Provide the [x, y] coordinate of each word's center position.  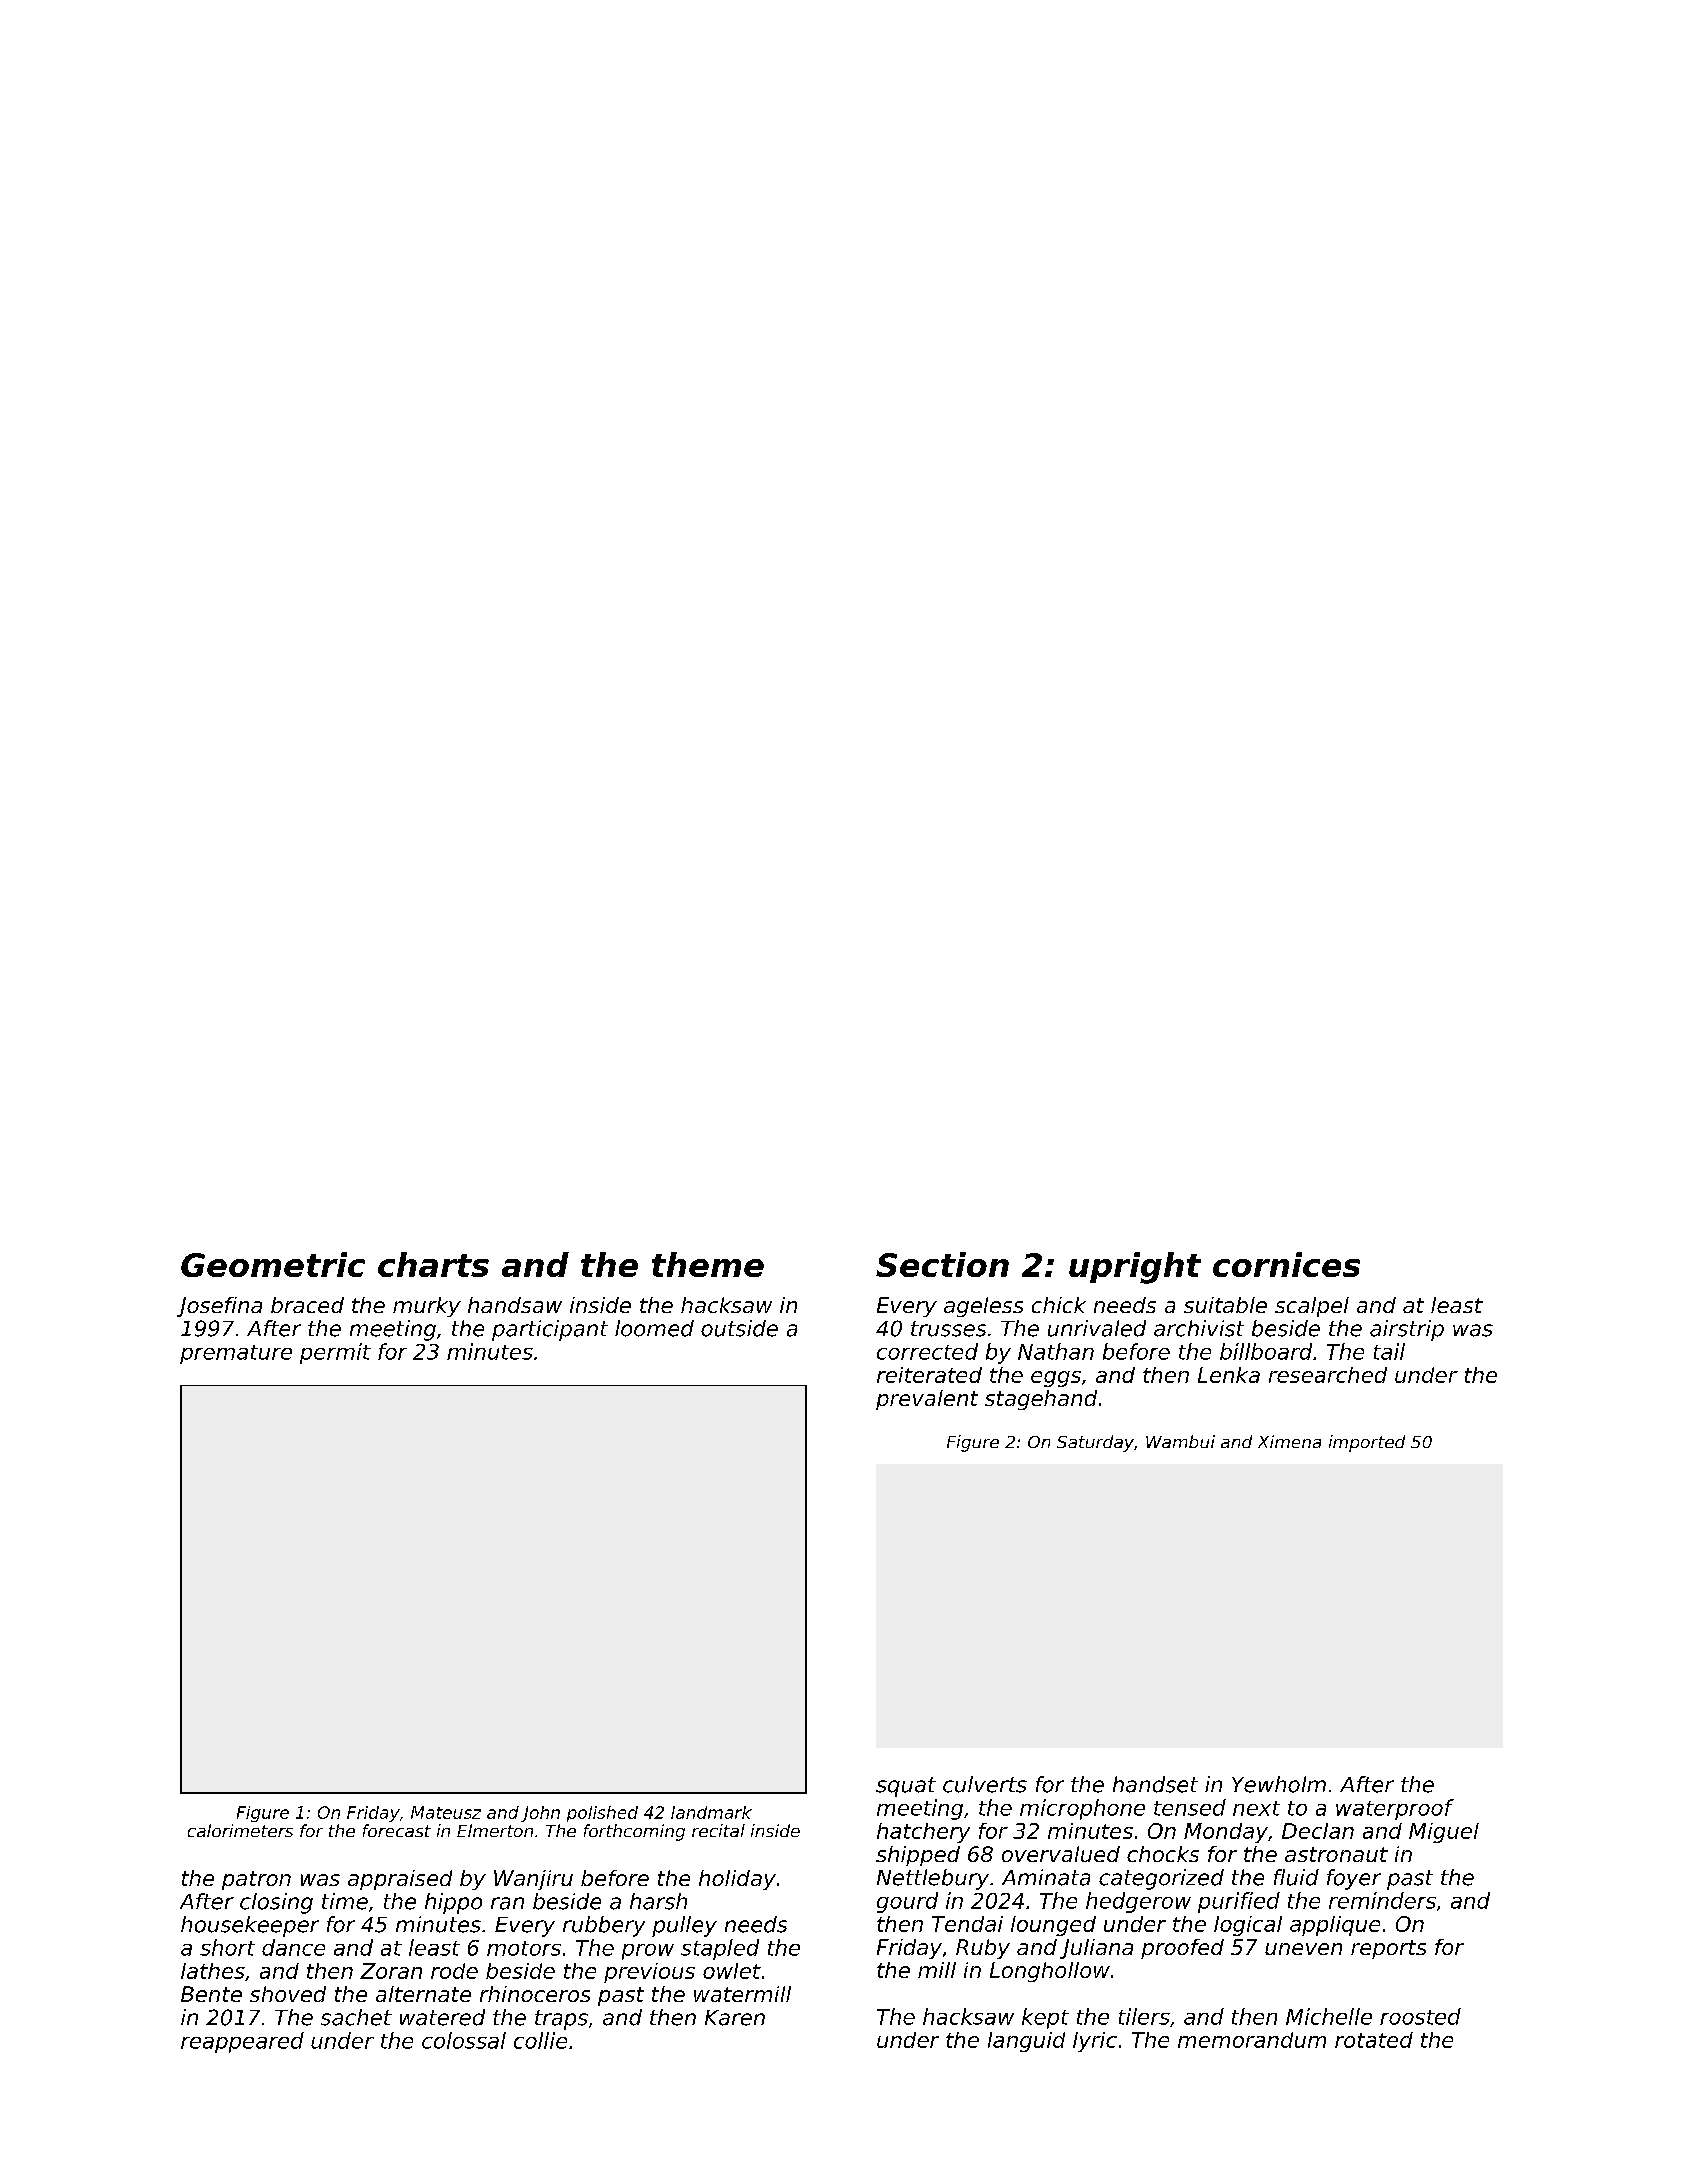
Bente [211, 1994]
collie [540, 2040]
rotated [1374, 2040]
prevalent [927, 1400]
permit [335, 1353]
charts [433, 1264]
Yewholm [1279, 1784]
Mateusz [446, 1812]
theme [708, 1264]
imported [1367, 1443]
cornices [1286, 1264]
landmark [711, 1812]
